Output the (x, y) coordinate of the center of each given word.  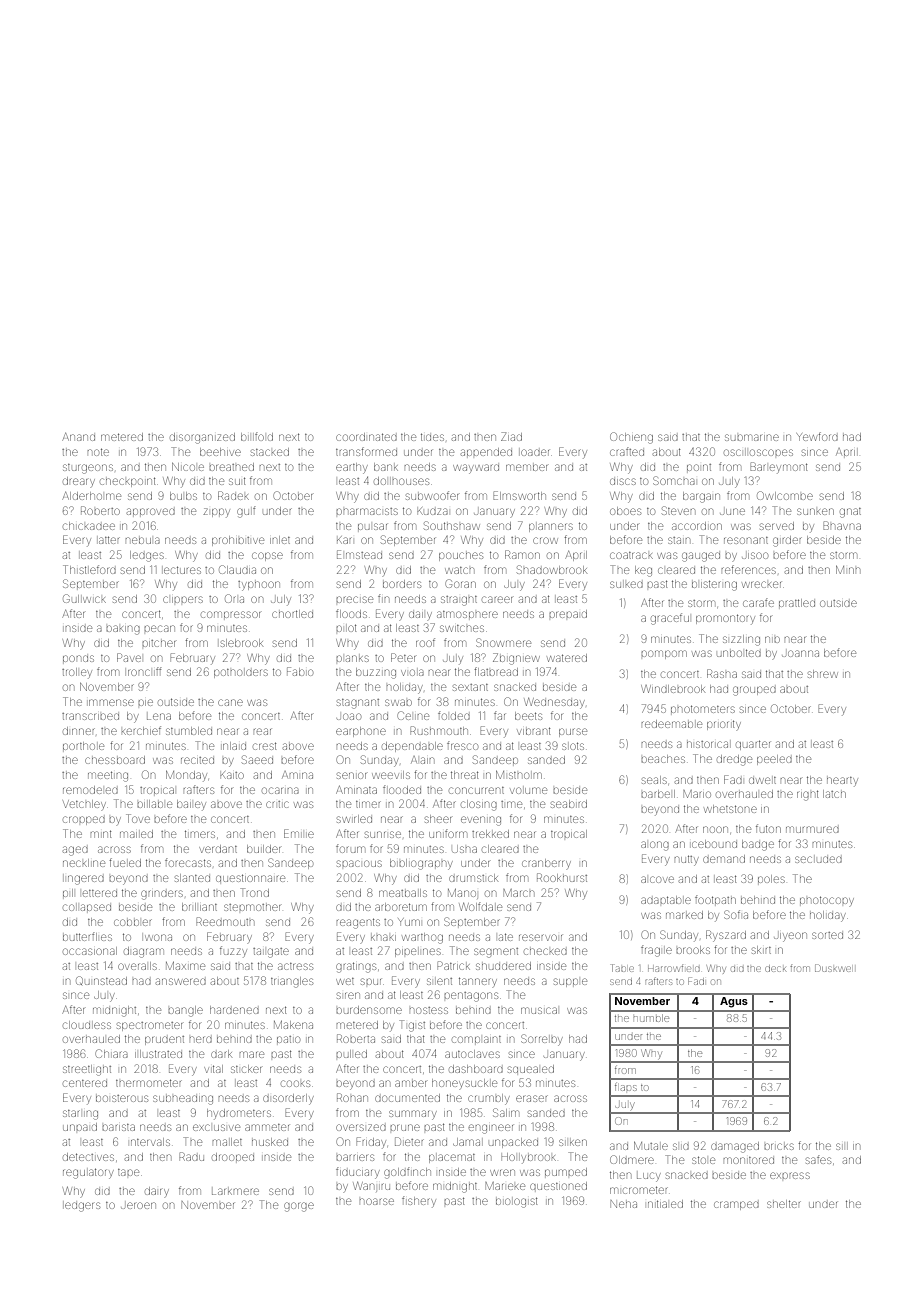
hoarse (377, 1201)
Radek (233, 495)
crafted (627, 451)
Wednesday (554, 703)
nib (772, 639)
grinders (162, 895)
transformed (366, 451)
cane (230, 702)
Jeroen (138, 1205)
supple (570, 982)
